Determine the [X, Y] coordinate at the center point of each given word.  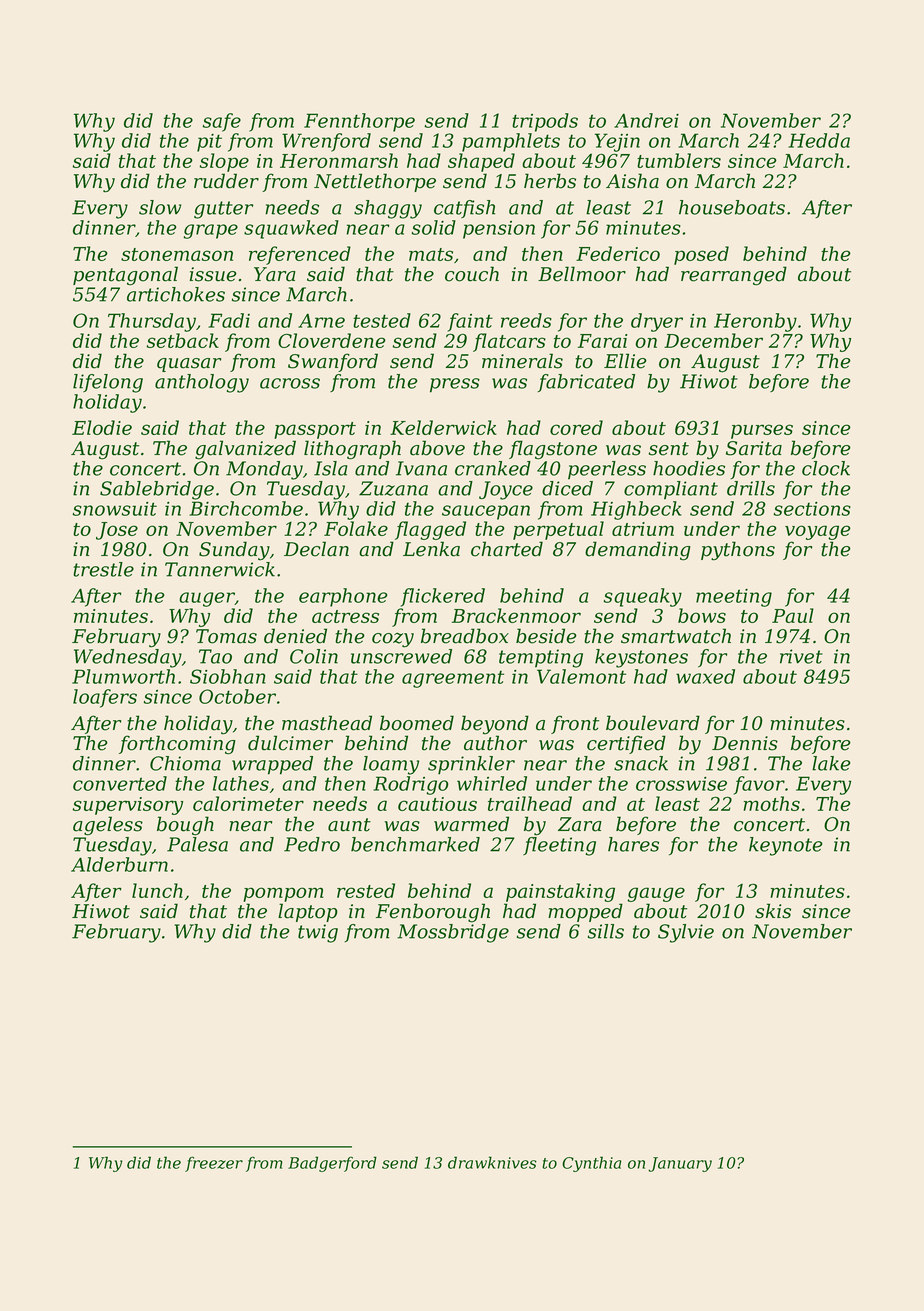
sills [606, 931]
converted [120, 783]
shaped [481, 162]
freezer [214, 1164]
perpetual [558, 530]
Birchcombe [246, 508]
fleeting [559, 846]
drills [751, 488]
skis [773, 911]
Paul [793, 615]
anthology [202, 383]
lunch [157, 890]
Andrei [646, 120]
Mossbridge [453, 933]
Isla [331, 468]
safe [222, 122]
